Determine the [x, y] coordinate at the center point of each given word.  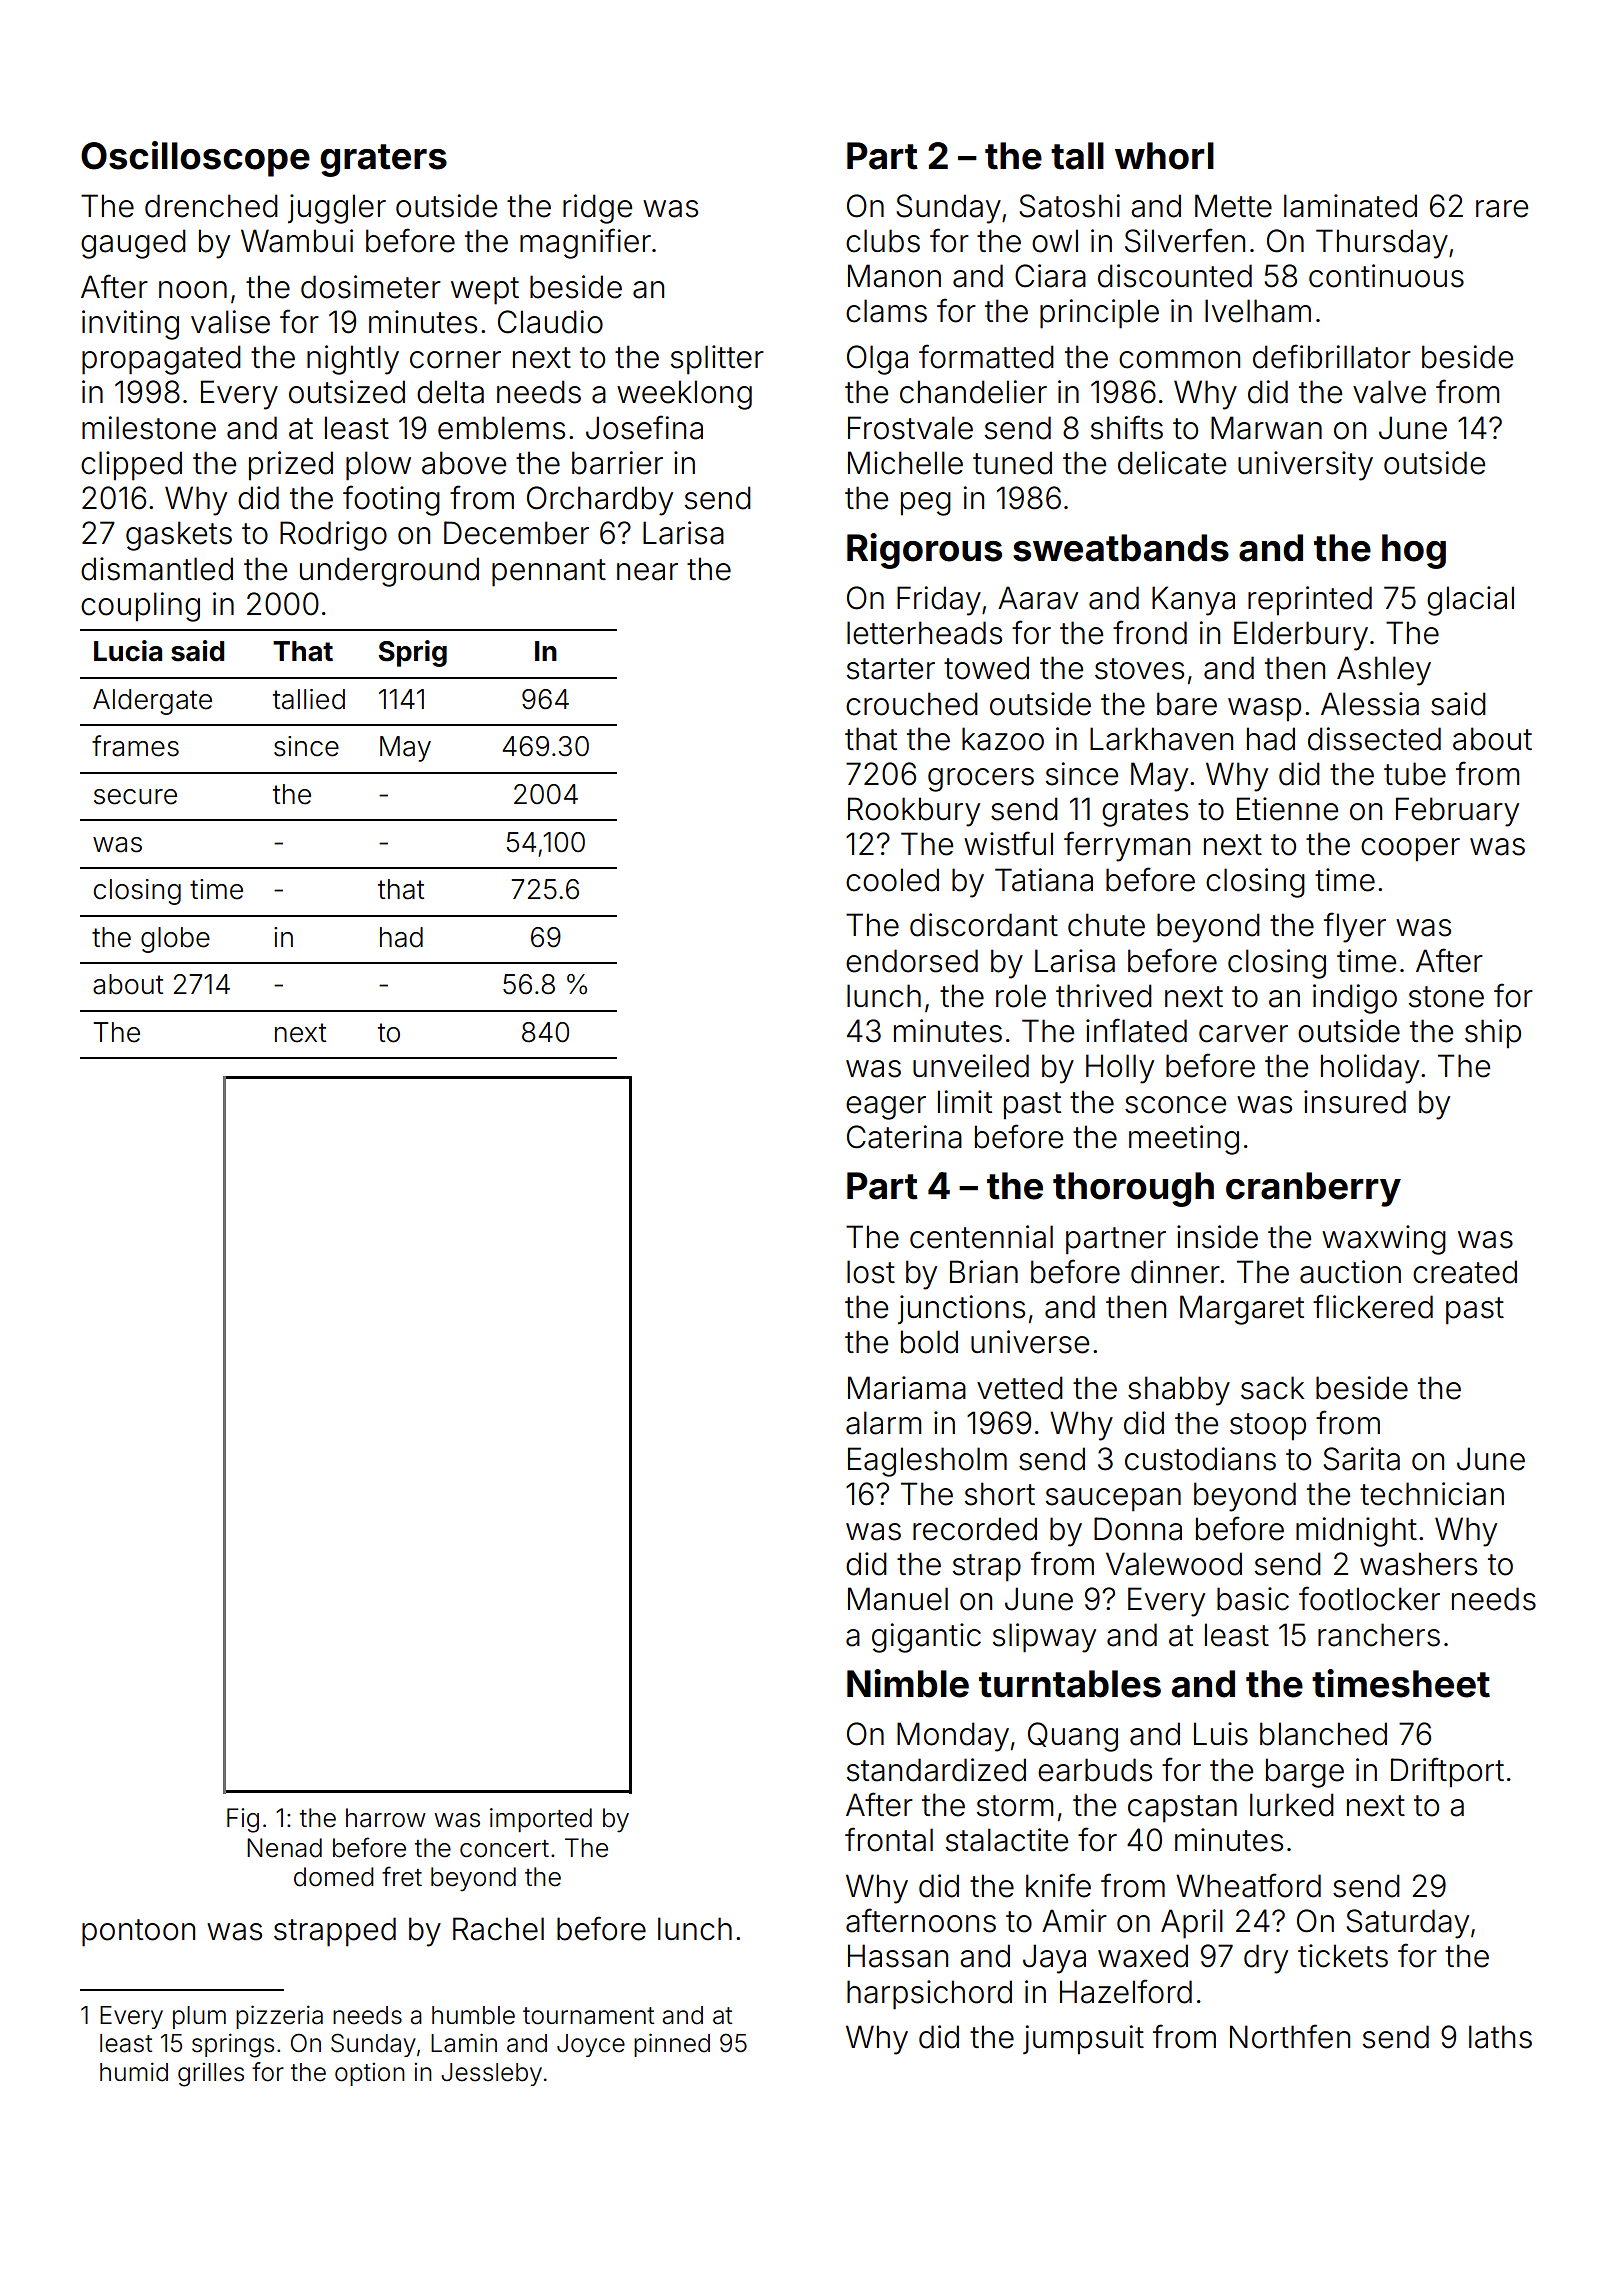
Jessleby [491, 2074]
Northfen [1290, 2036]
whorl [1164, 156]
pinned [672, 2045]
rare [1502, 209]
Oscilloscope [195, 159]
